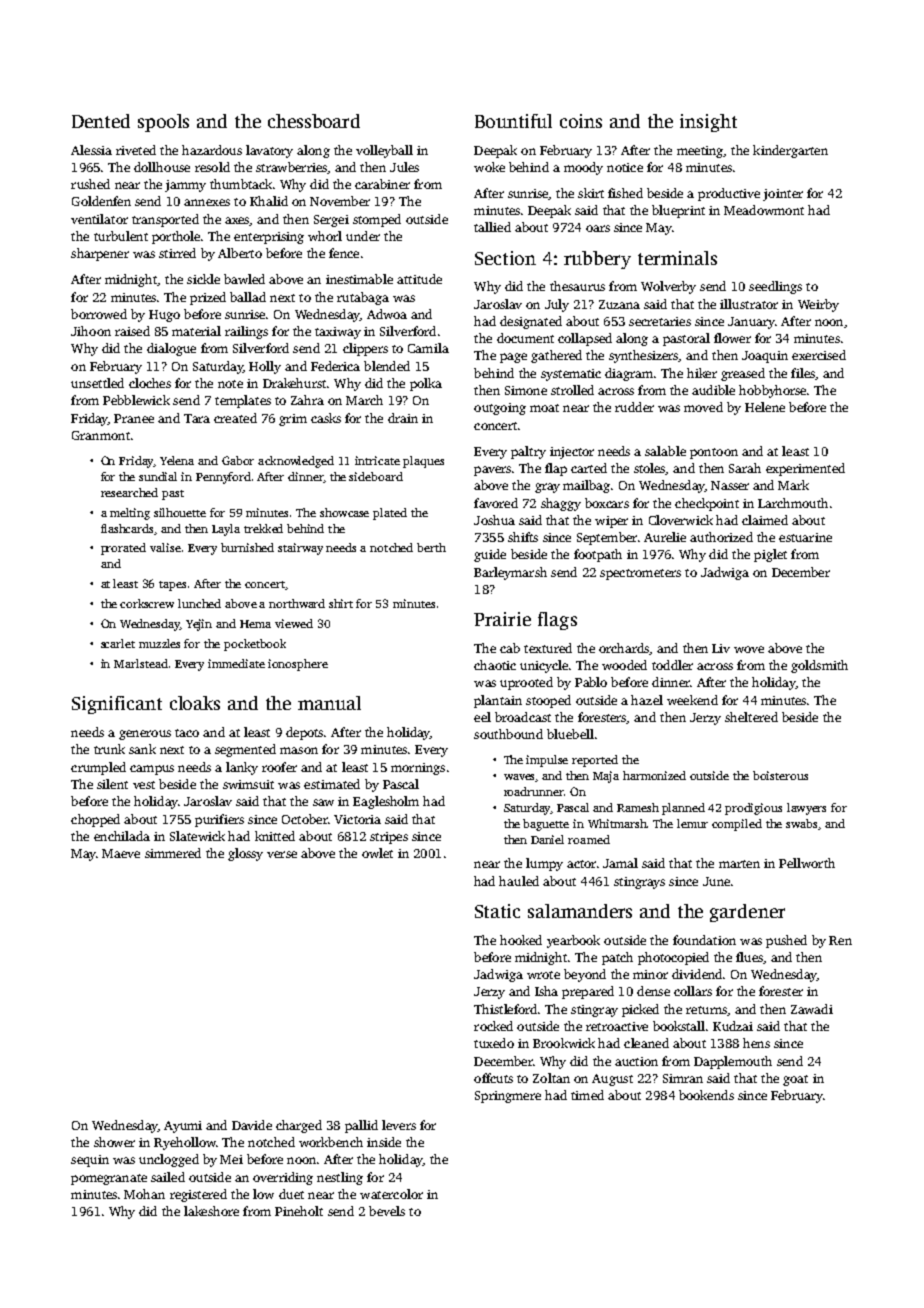 The height and width of the screenshot is (1308, 924). What do you see at coordinates (764, 210) in the screenshot?
I see `Meadowmont` at bounding box center [764, 210].
